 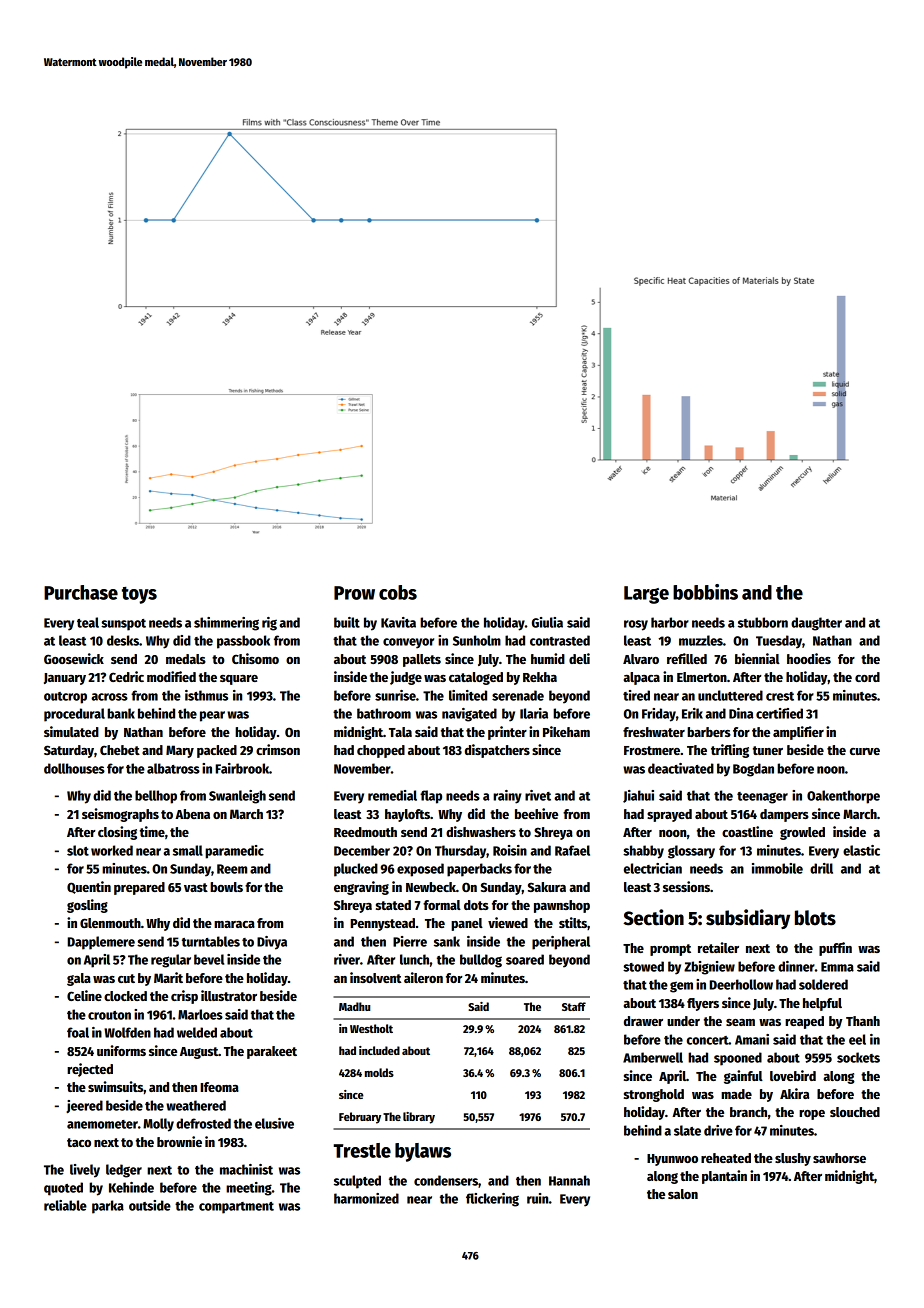 What do you see at coordinates (381, 751) in the page?
I see `chopped` at bounding box center [381, 751].
